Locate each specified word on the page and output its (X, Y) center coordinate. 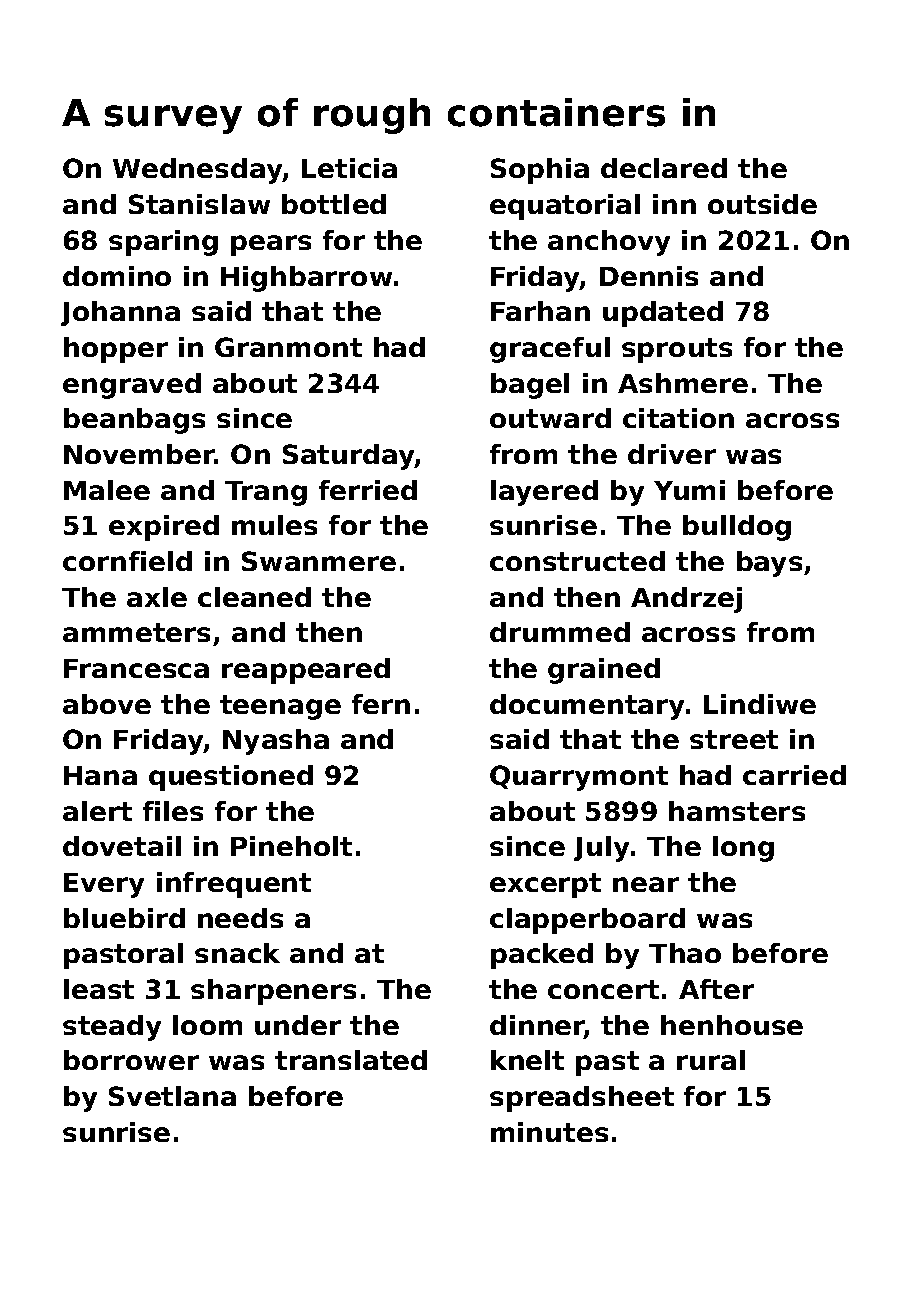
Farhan (540, 311)
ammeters (136, 632)
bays (769, 564)
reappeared (306, 671)
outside (762, 204)
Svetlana (172, 1096)
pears (271, 245)
